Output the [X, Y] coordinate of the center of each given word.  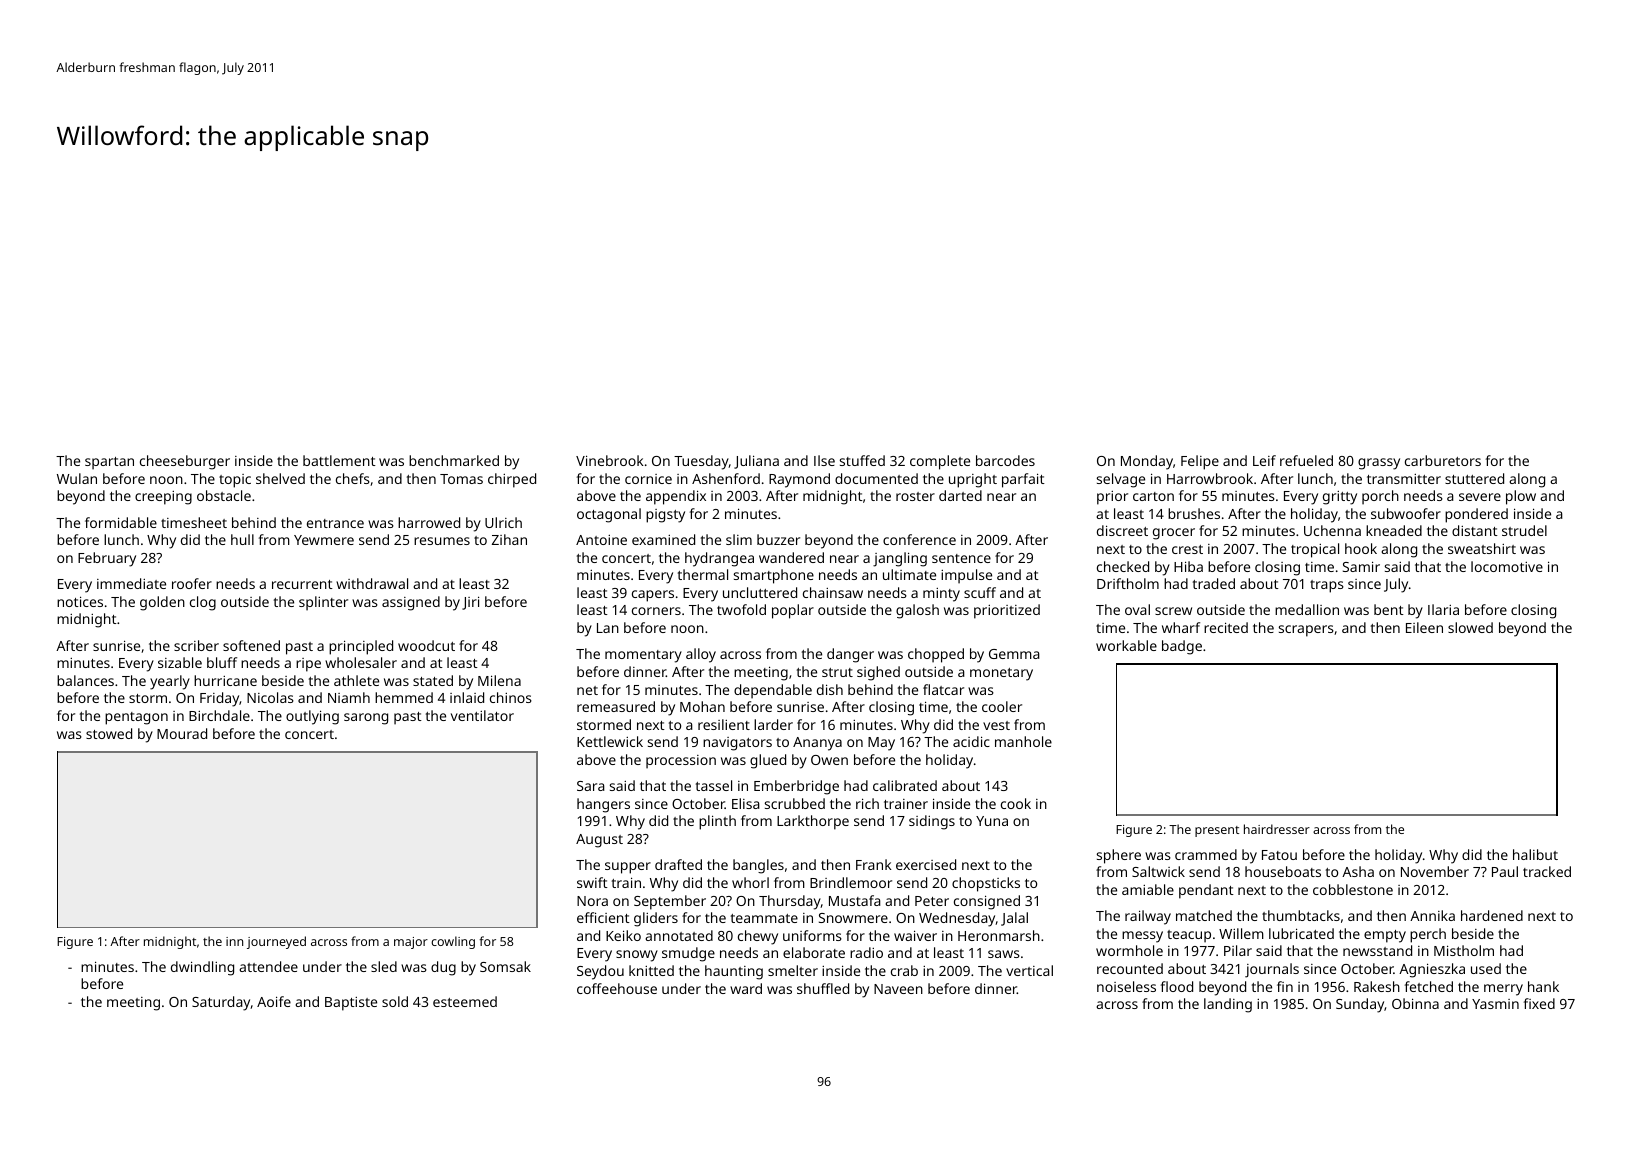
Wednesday [957, 919]
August [599, 841]
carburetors [1443, 460]
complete [940, 462]
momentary [643, 656]
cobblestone [1353, 889]
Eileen [1424, 627]
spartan [109, 463]
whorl [750, 882]
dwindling [202, 968]
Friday [219, 699]
